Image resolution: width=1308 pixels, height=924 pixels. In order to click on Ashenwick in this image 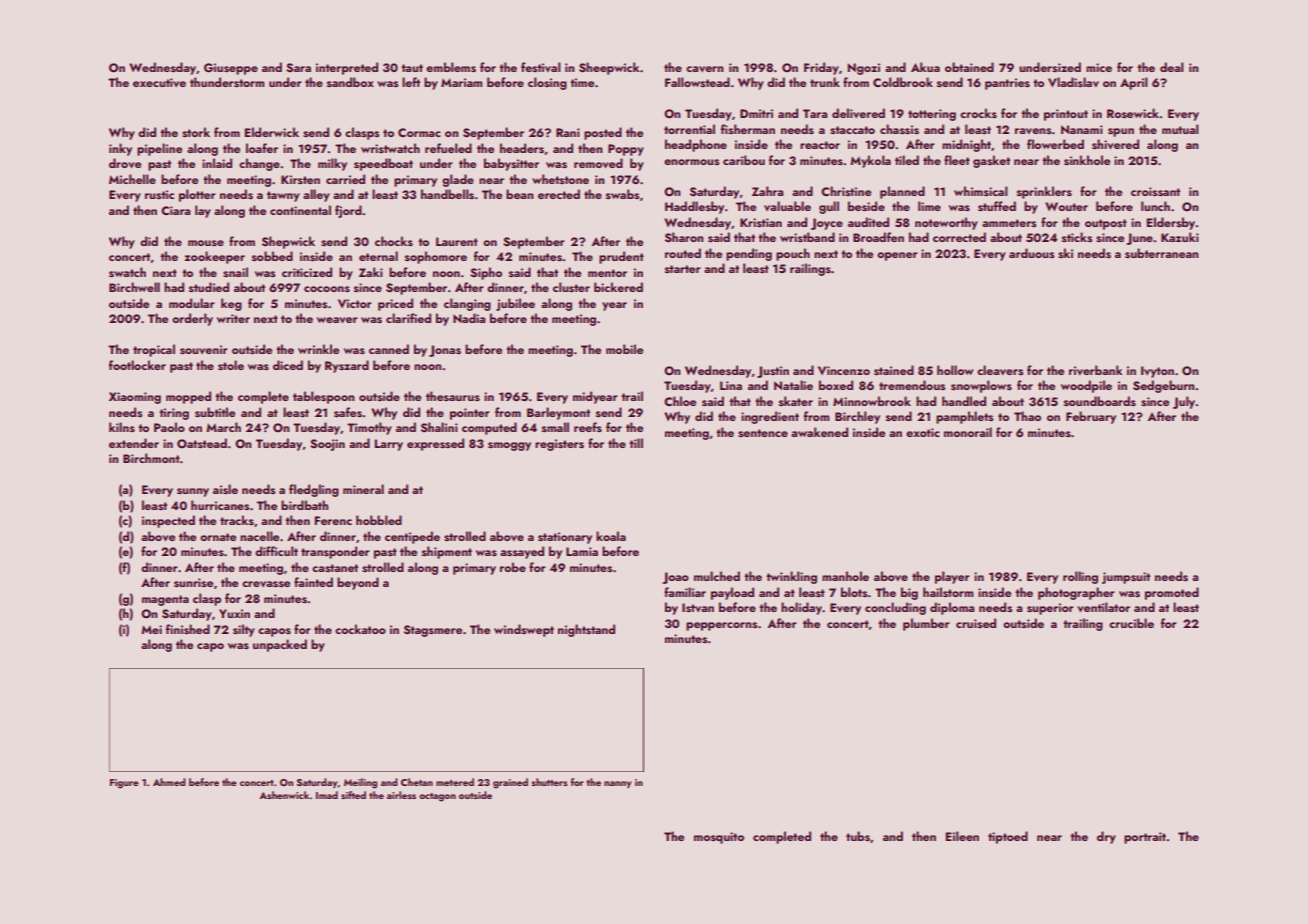, I will do `click(284, 795)`.
